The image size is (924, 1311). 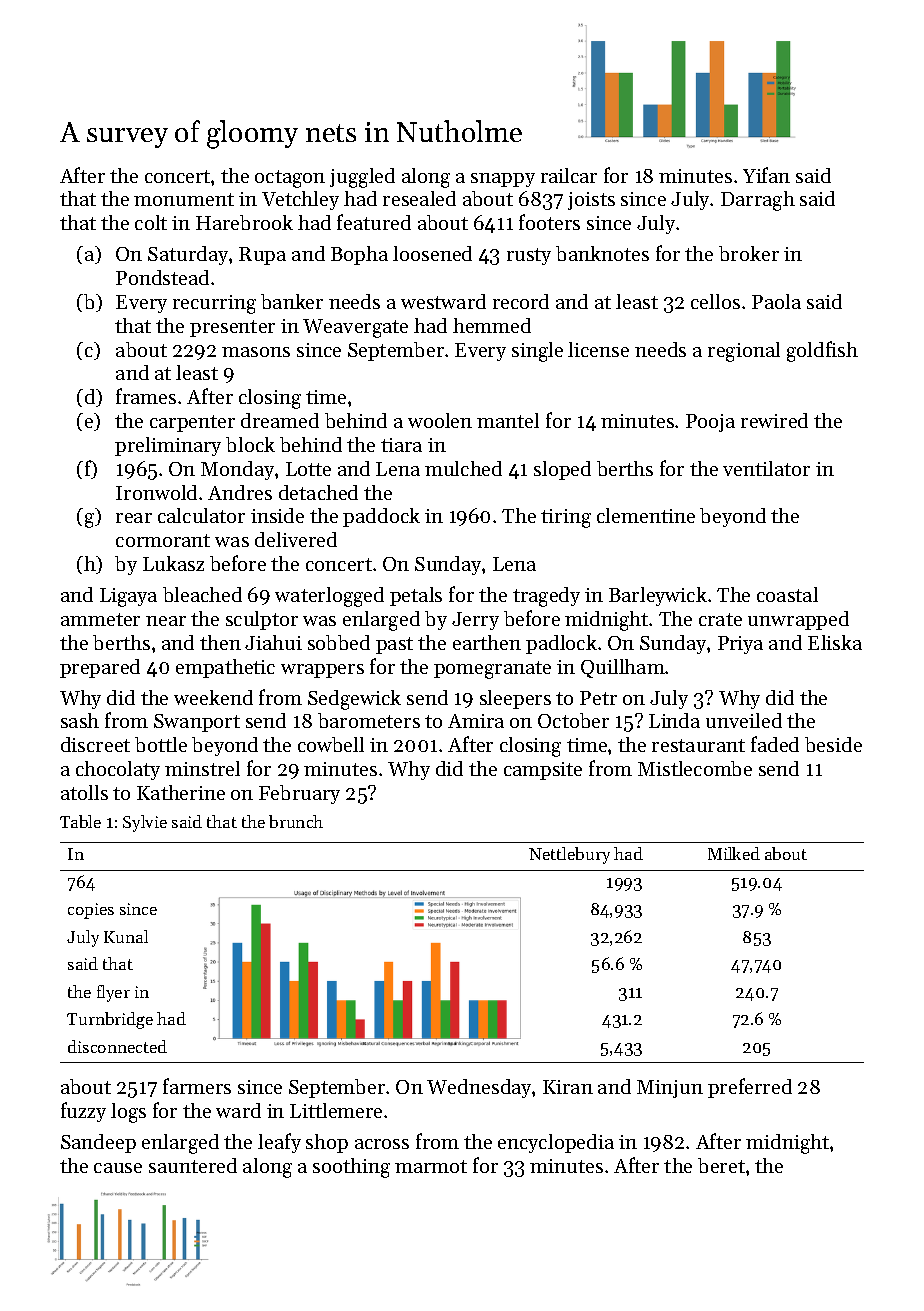 What do you see at coordinates (695, 768) in the image?
I see `Mistlecombe` at bounding box center [695, 768].
